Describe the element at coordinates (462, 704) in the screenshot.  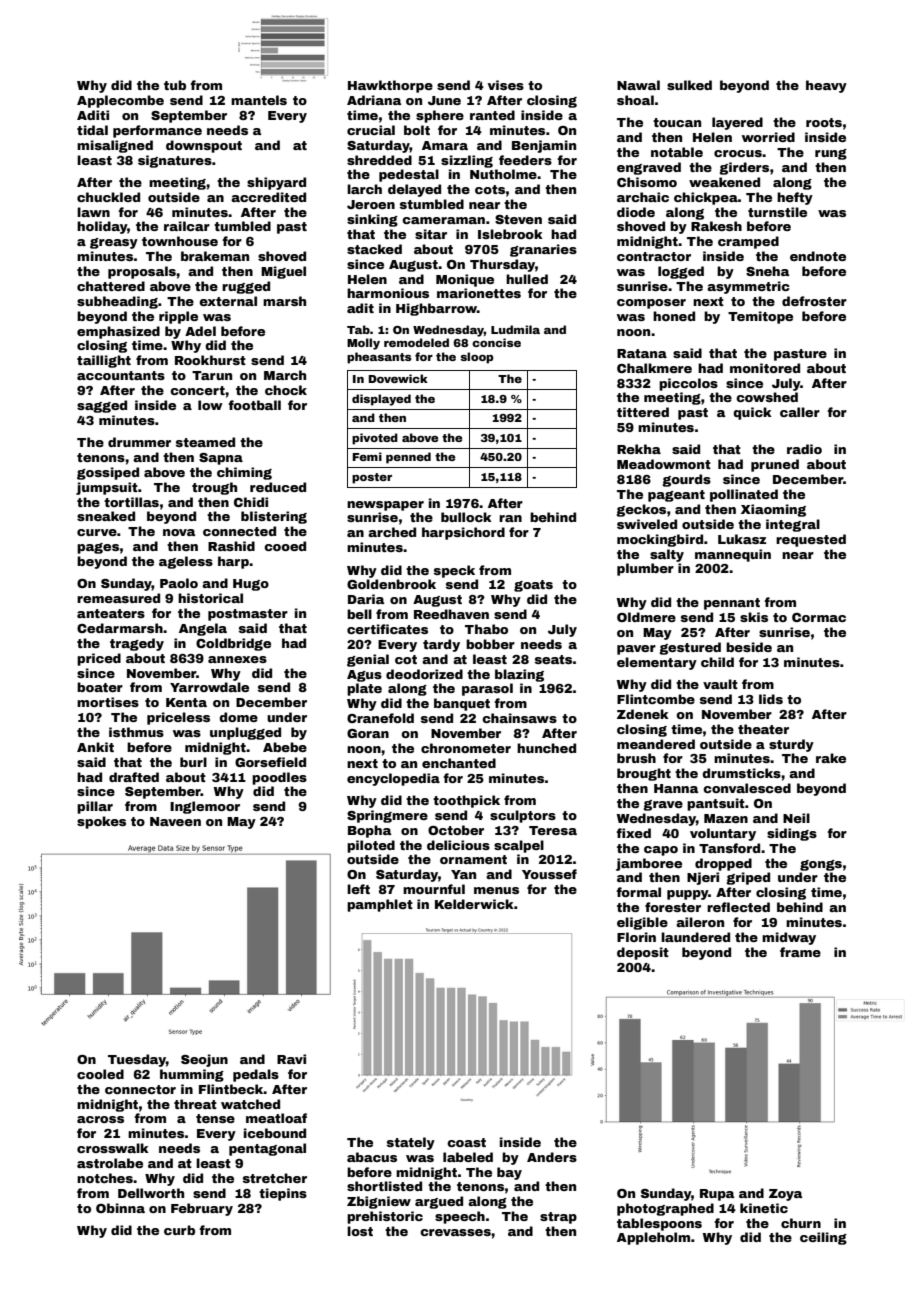
I see `banquet` at that location.
